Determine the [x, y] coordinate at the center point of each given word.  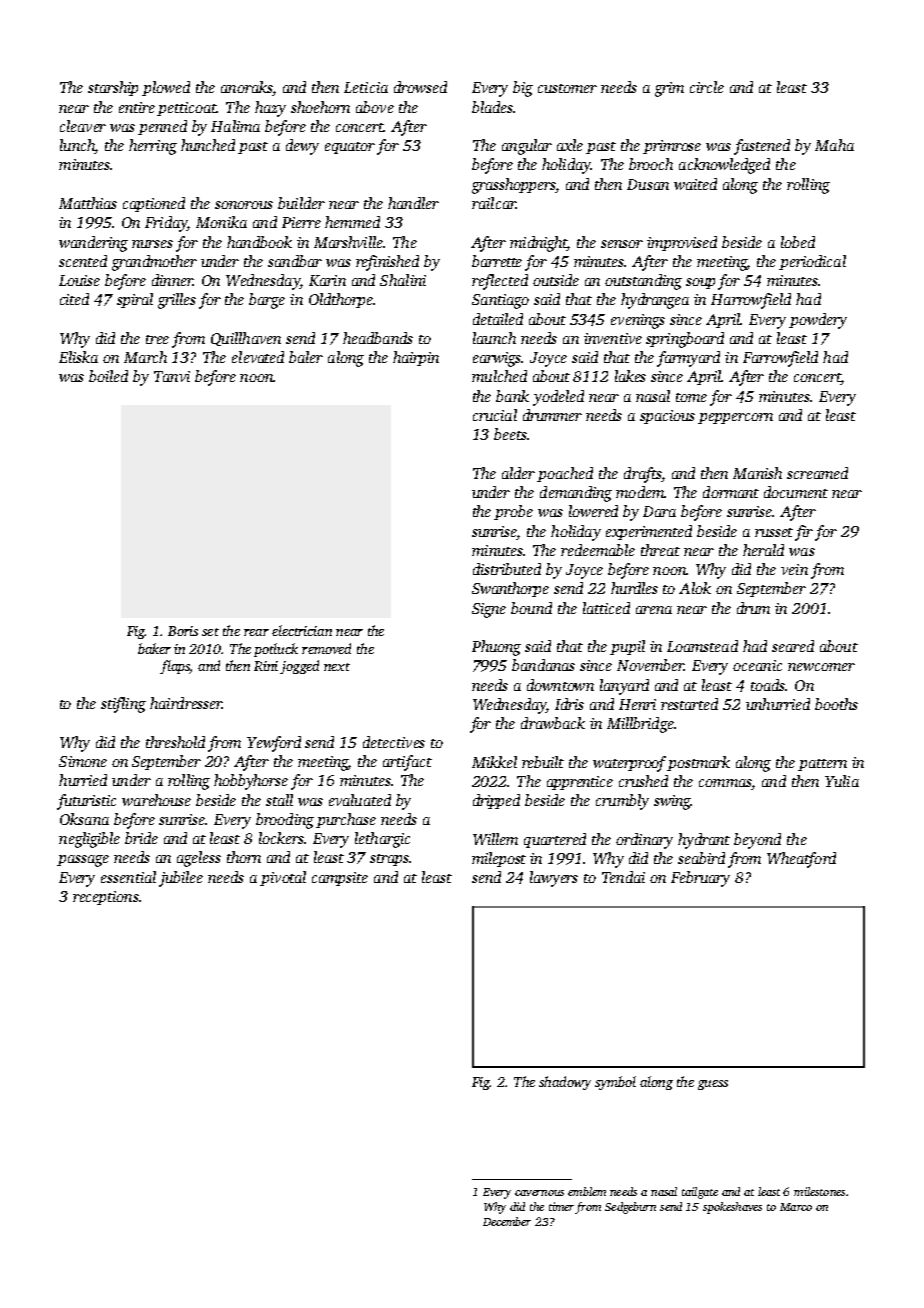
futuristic [86, 802]
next [337, 667]
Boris [183, 631]
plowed [166, 88]
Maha [834, 145]
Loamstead [702, 646]
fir [804, 533]
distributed [507, 569]
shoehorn [320, 107]
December [507, 1221]
